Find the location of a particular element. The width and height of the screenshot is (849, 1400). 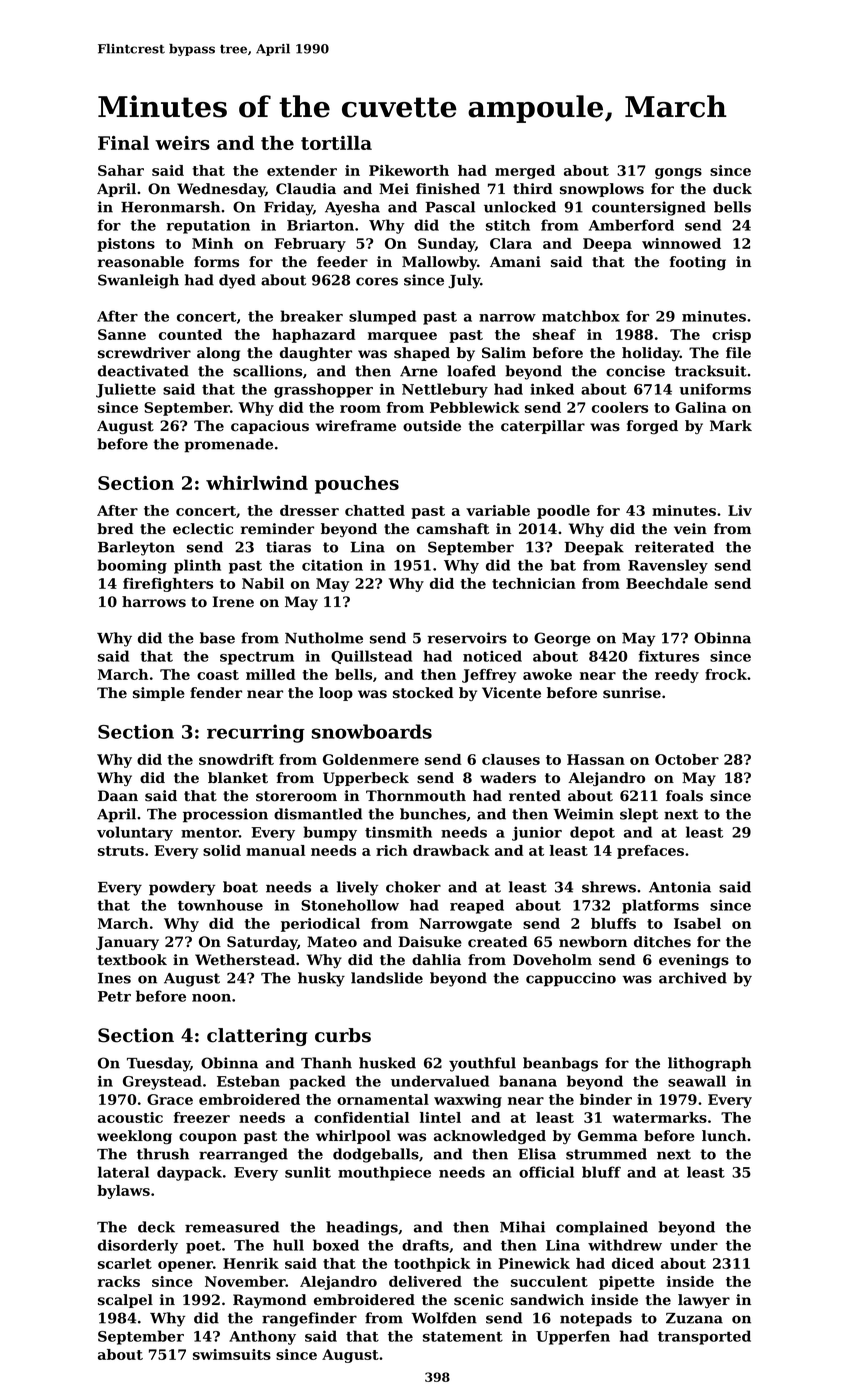

procession is located at coordinates (225, 815).
